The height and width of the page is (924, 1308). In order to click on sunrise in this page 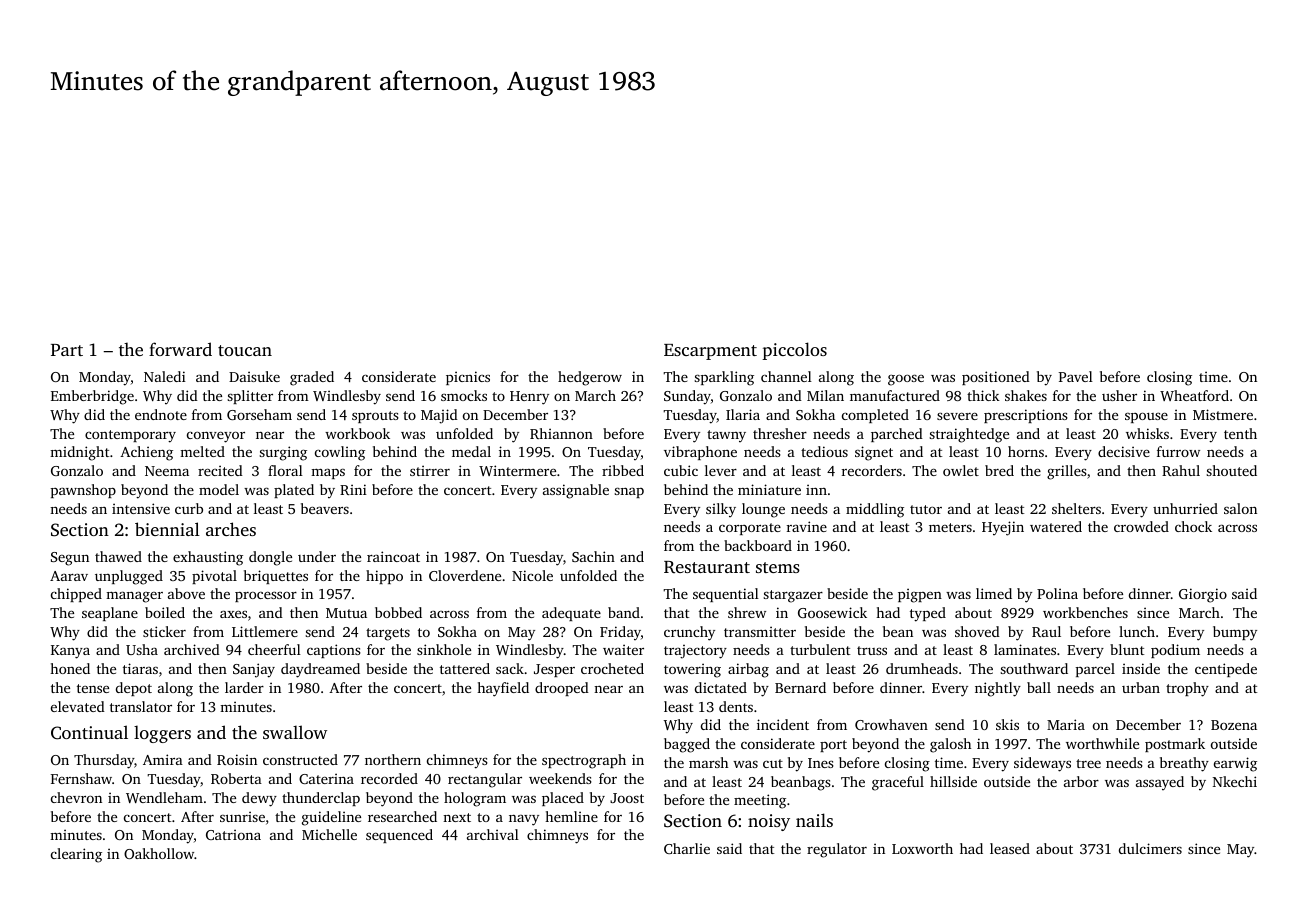, I will do `click(242, 816)`.
